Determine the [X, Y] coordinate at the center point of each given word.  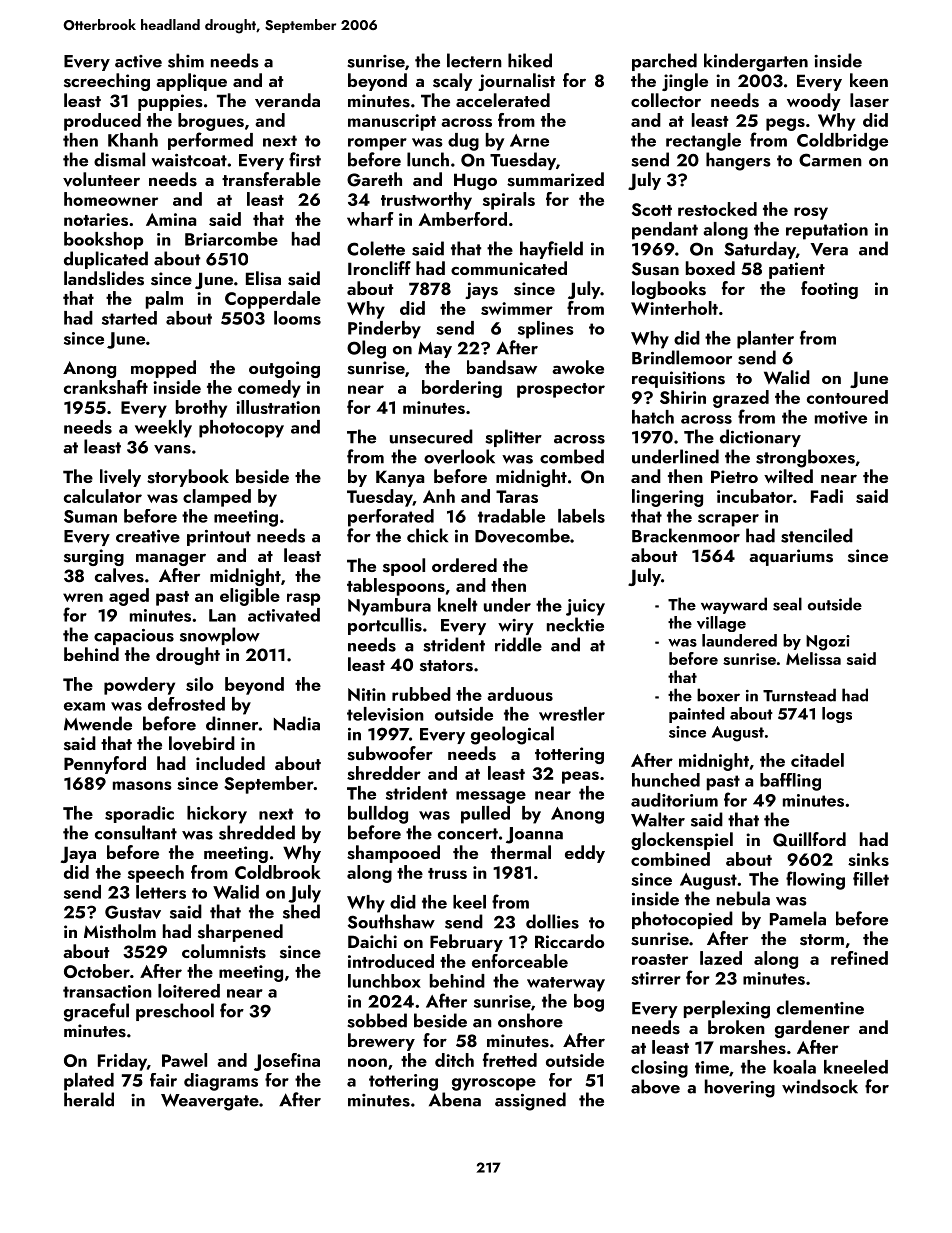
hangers [738, 161]
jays [481, 290]
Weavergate [210, 1102]
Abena [455, 1099]
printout [219, 538]
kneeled [856, 1067]
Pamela [798, 918]
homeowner [111, 199]
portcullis [385, 626]
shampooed [393, 854]
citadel [817, 760]
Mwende [98, 723]
